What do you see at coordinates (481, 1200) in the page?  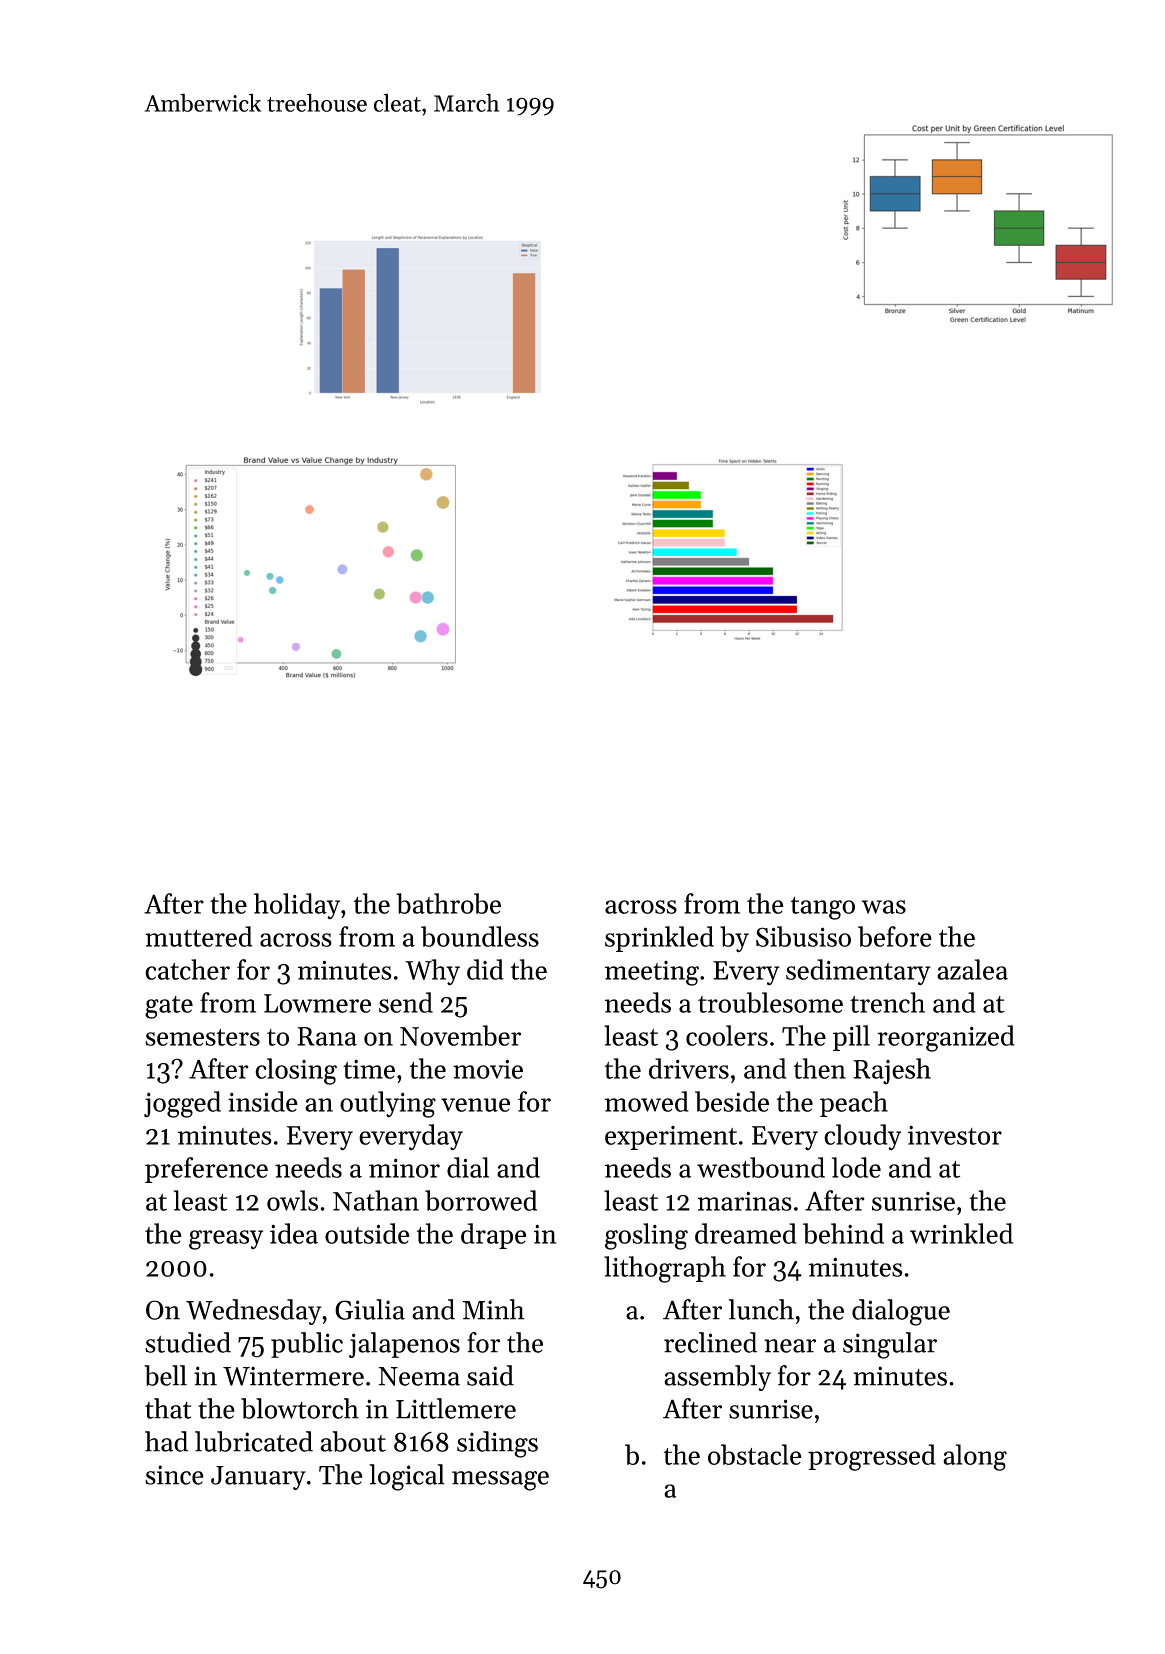 I see `borrowed` at bounding box center [481, 1200].
